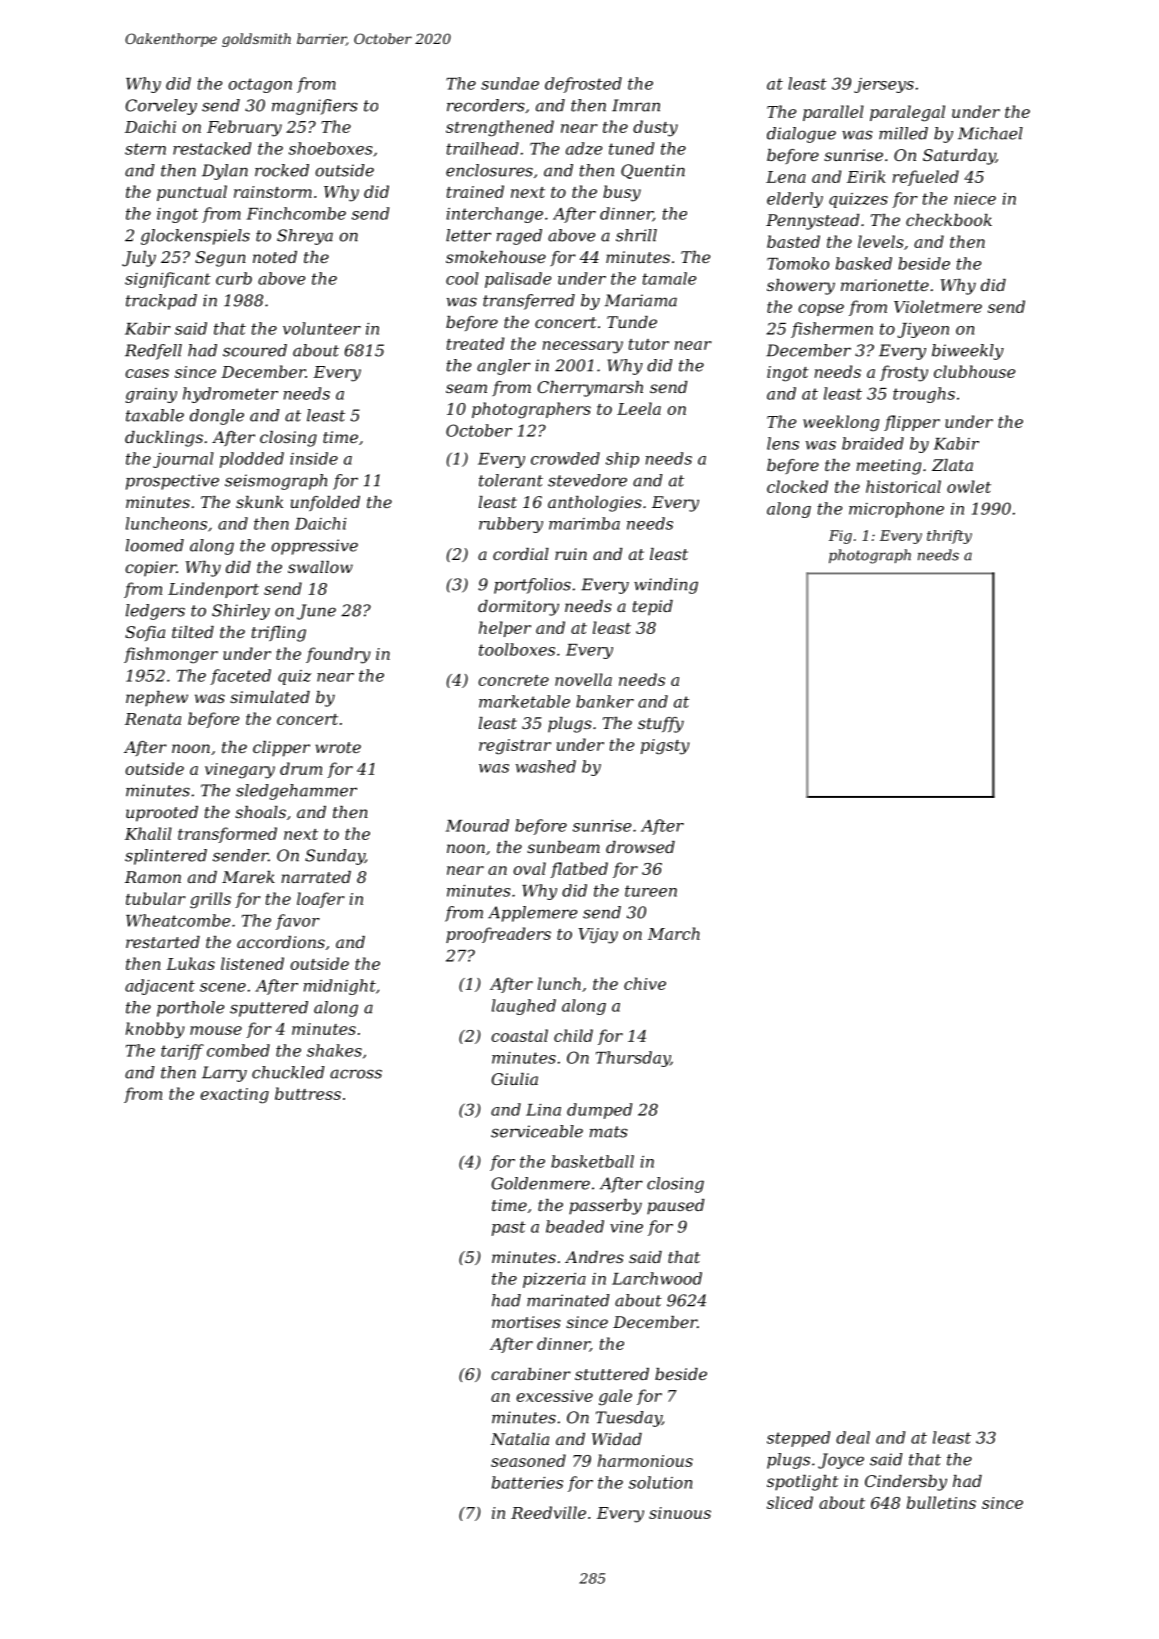 The height and width of the image is (1639, 1159). What do you see at coordinates (583, 85) in the image?
I see `defrosted` at bounding box center [583, 85].
